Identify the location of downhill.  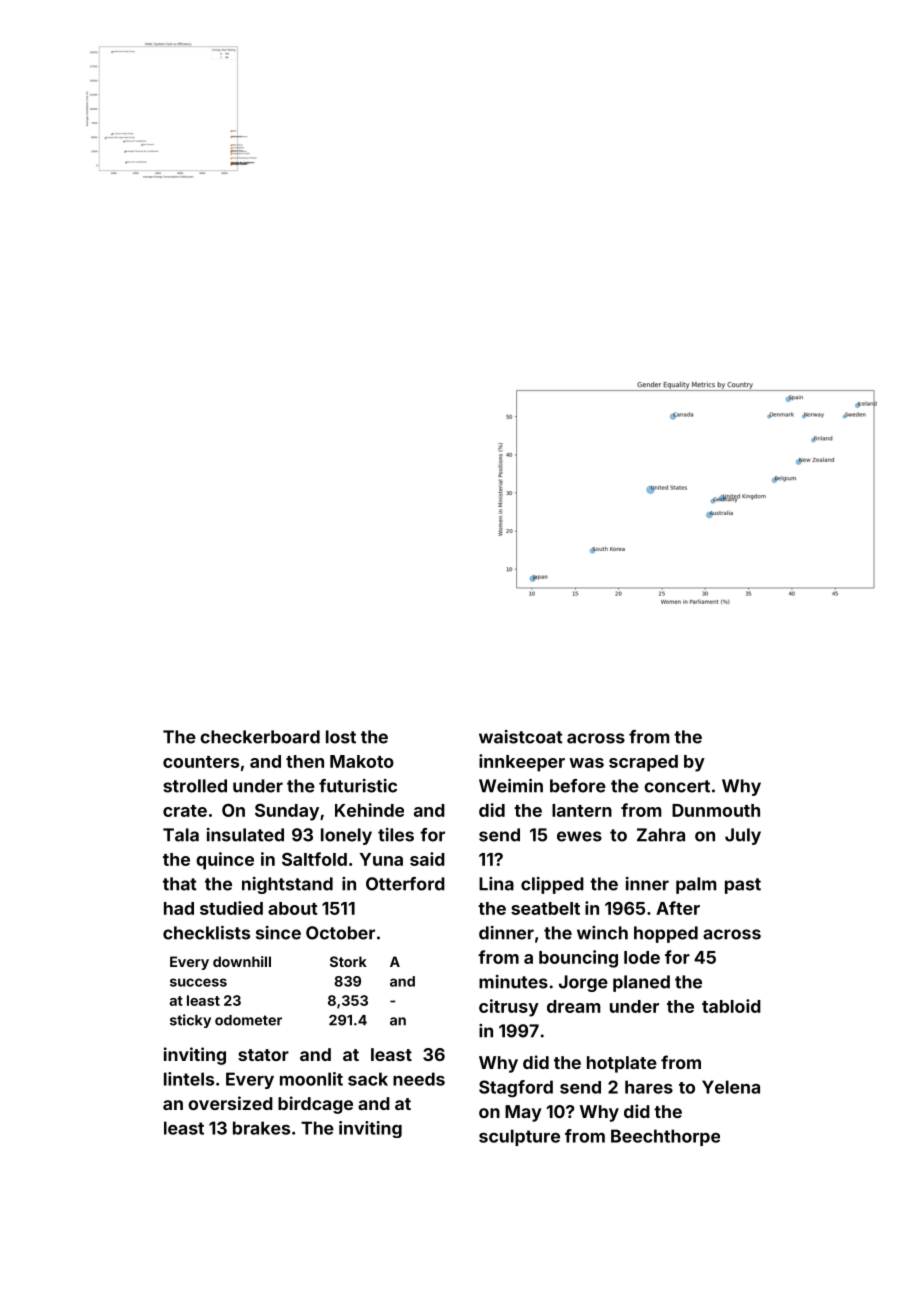
(242, 961).
